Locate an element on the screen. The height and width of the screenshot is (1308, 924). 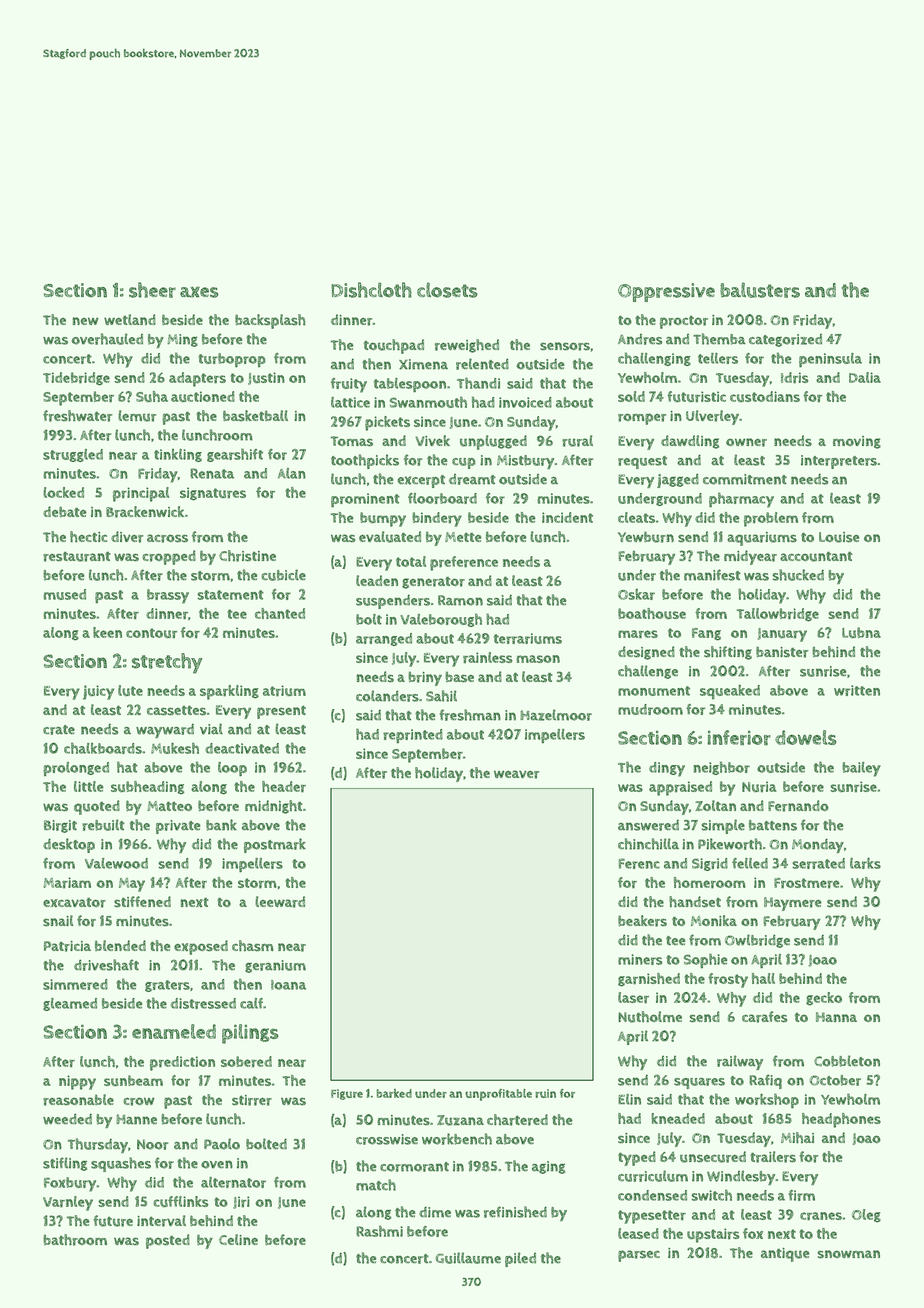
closets is located at coordinates (447, 290).
